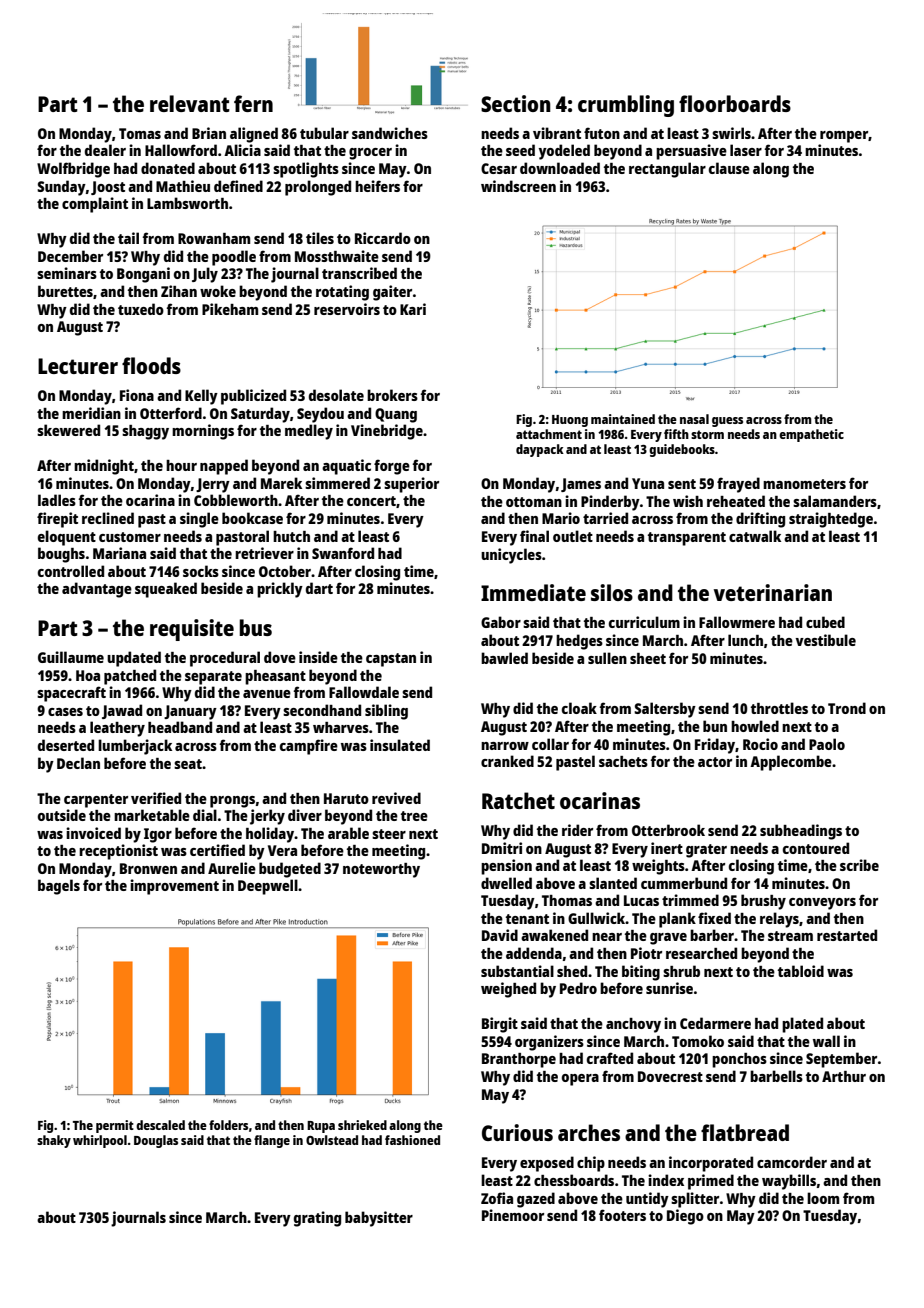 The image size is (924, 1308). What do you see at coordinates (214, 238) in the screenshot?
I see `Rowanham` at bounding box center [214, 238].
